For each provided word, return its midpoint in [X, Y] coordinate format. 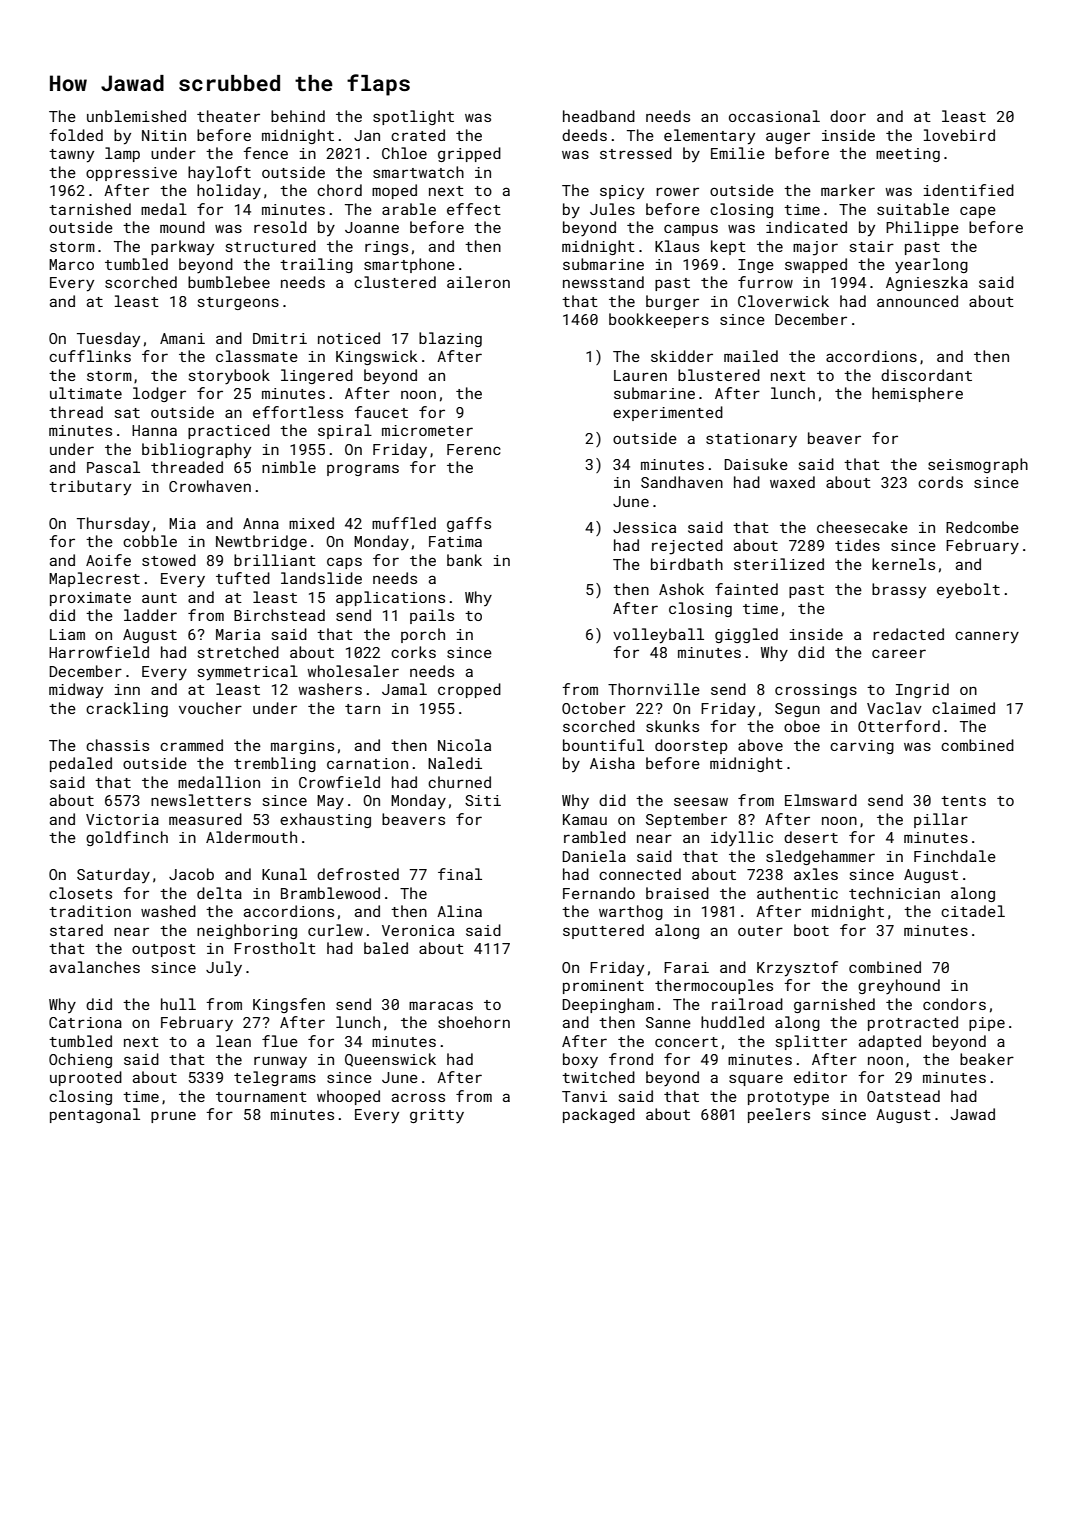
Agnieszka [927, 283]
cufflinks [90, 356]
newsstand [603, 282]
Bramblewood [330, 893]
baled [386, 948]
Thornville [654, 689]
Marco [71, 264]
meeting [908, 155]
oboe [802, 726]
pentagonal [95, 1115]
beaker [987, 1059]
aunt [159, 598]
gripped [469, 154]
